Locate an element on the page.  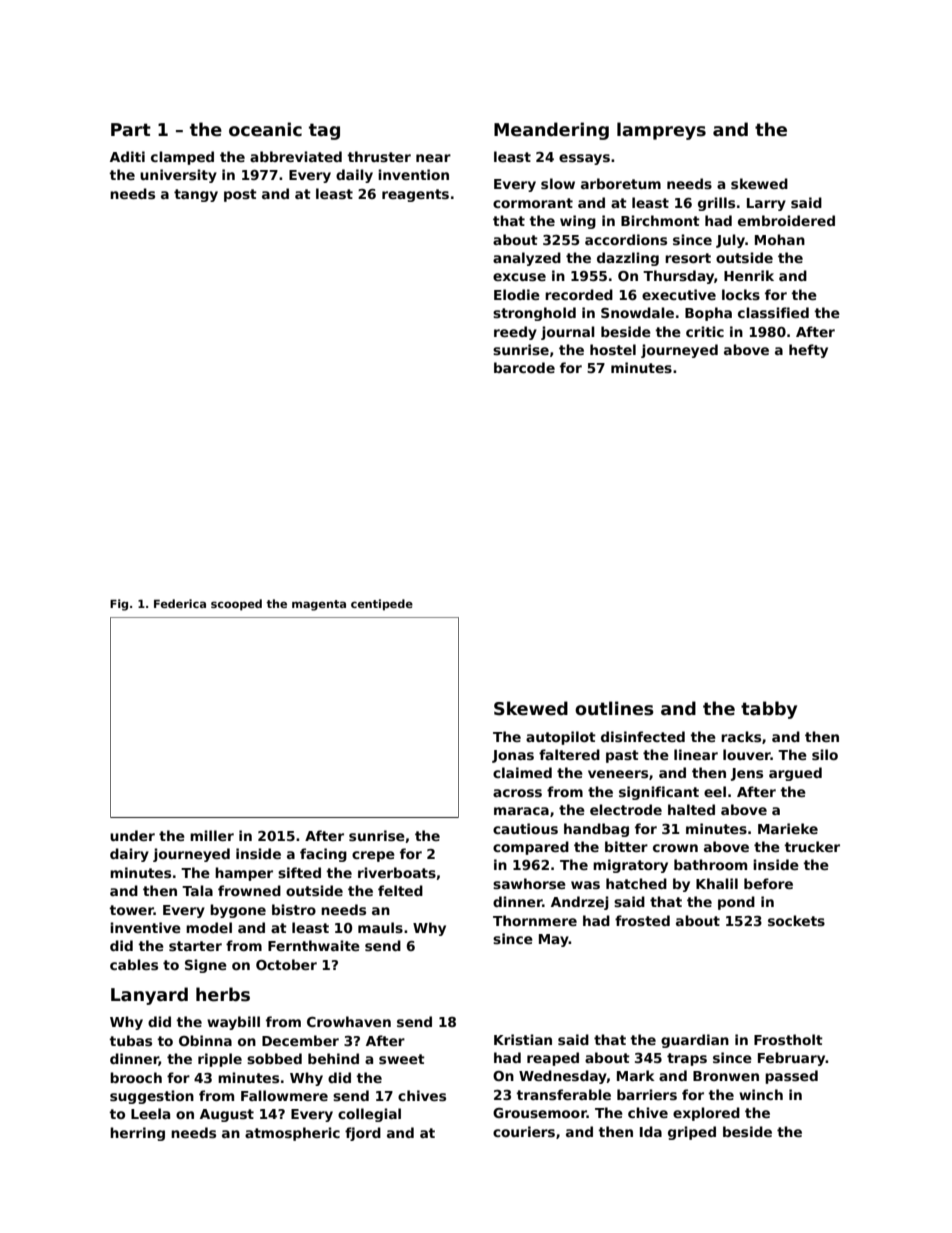
tabby is located at coordinates (769, 710).
